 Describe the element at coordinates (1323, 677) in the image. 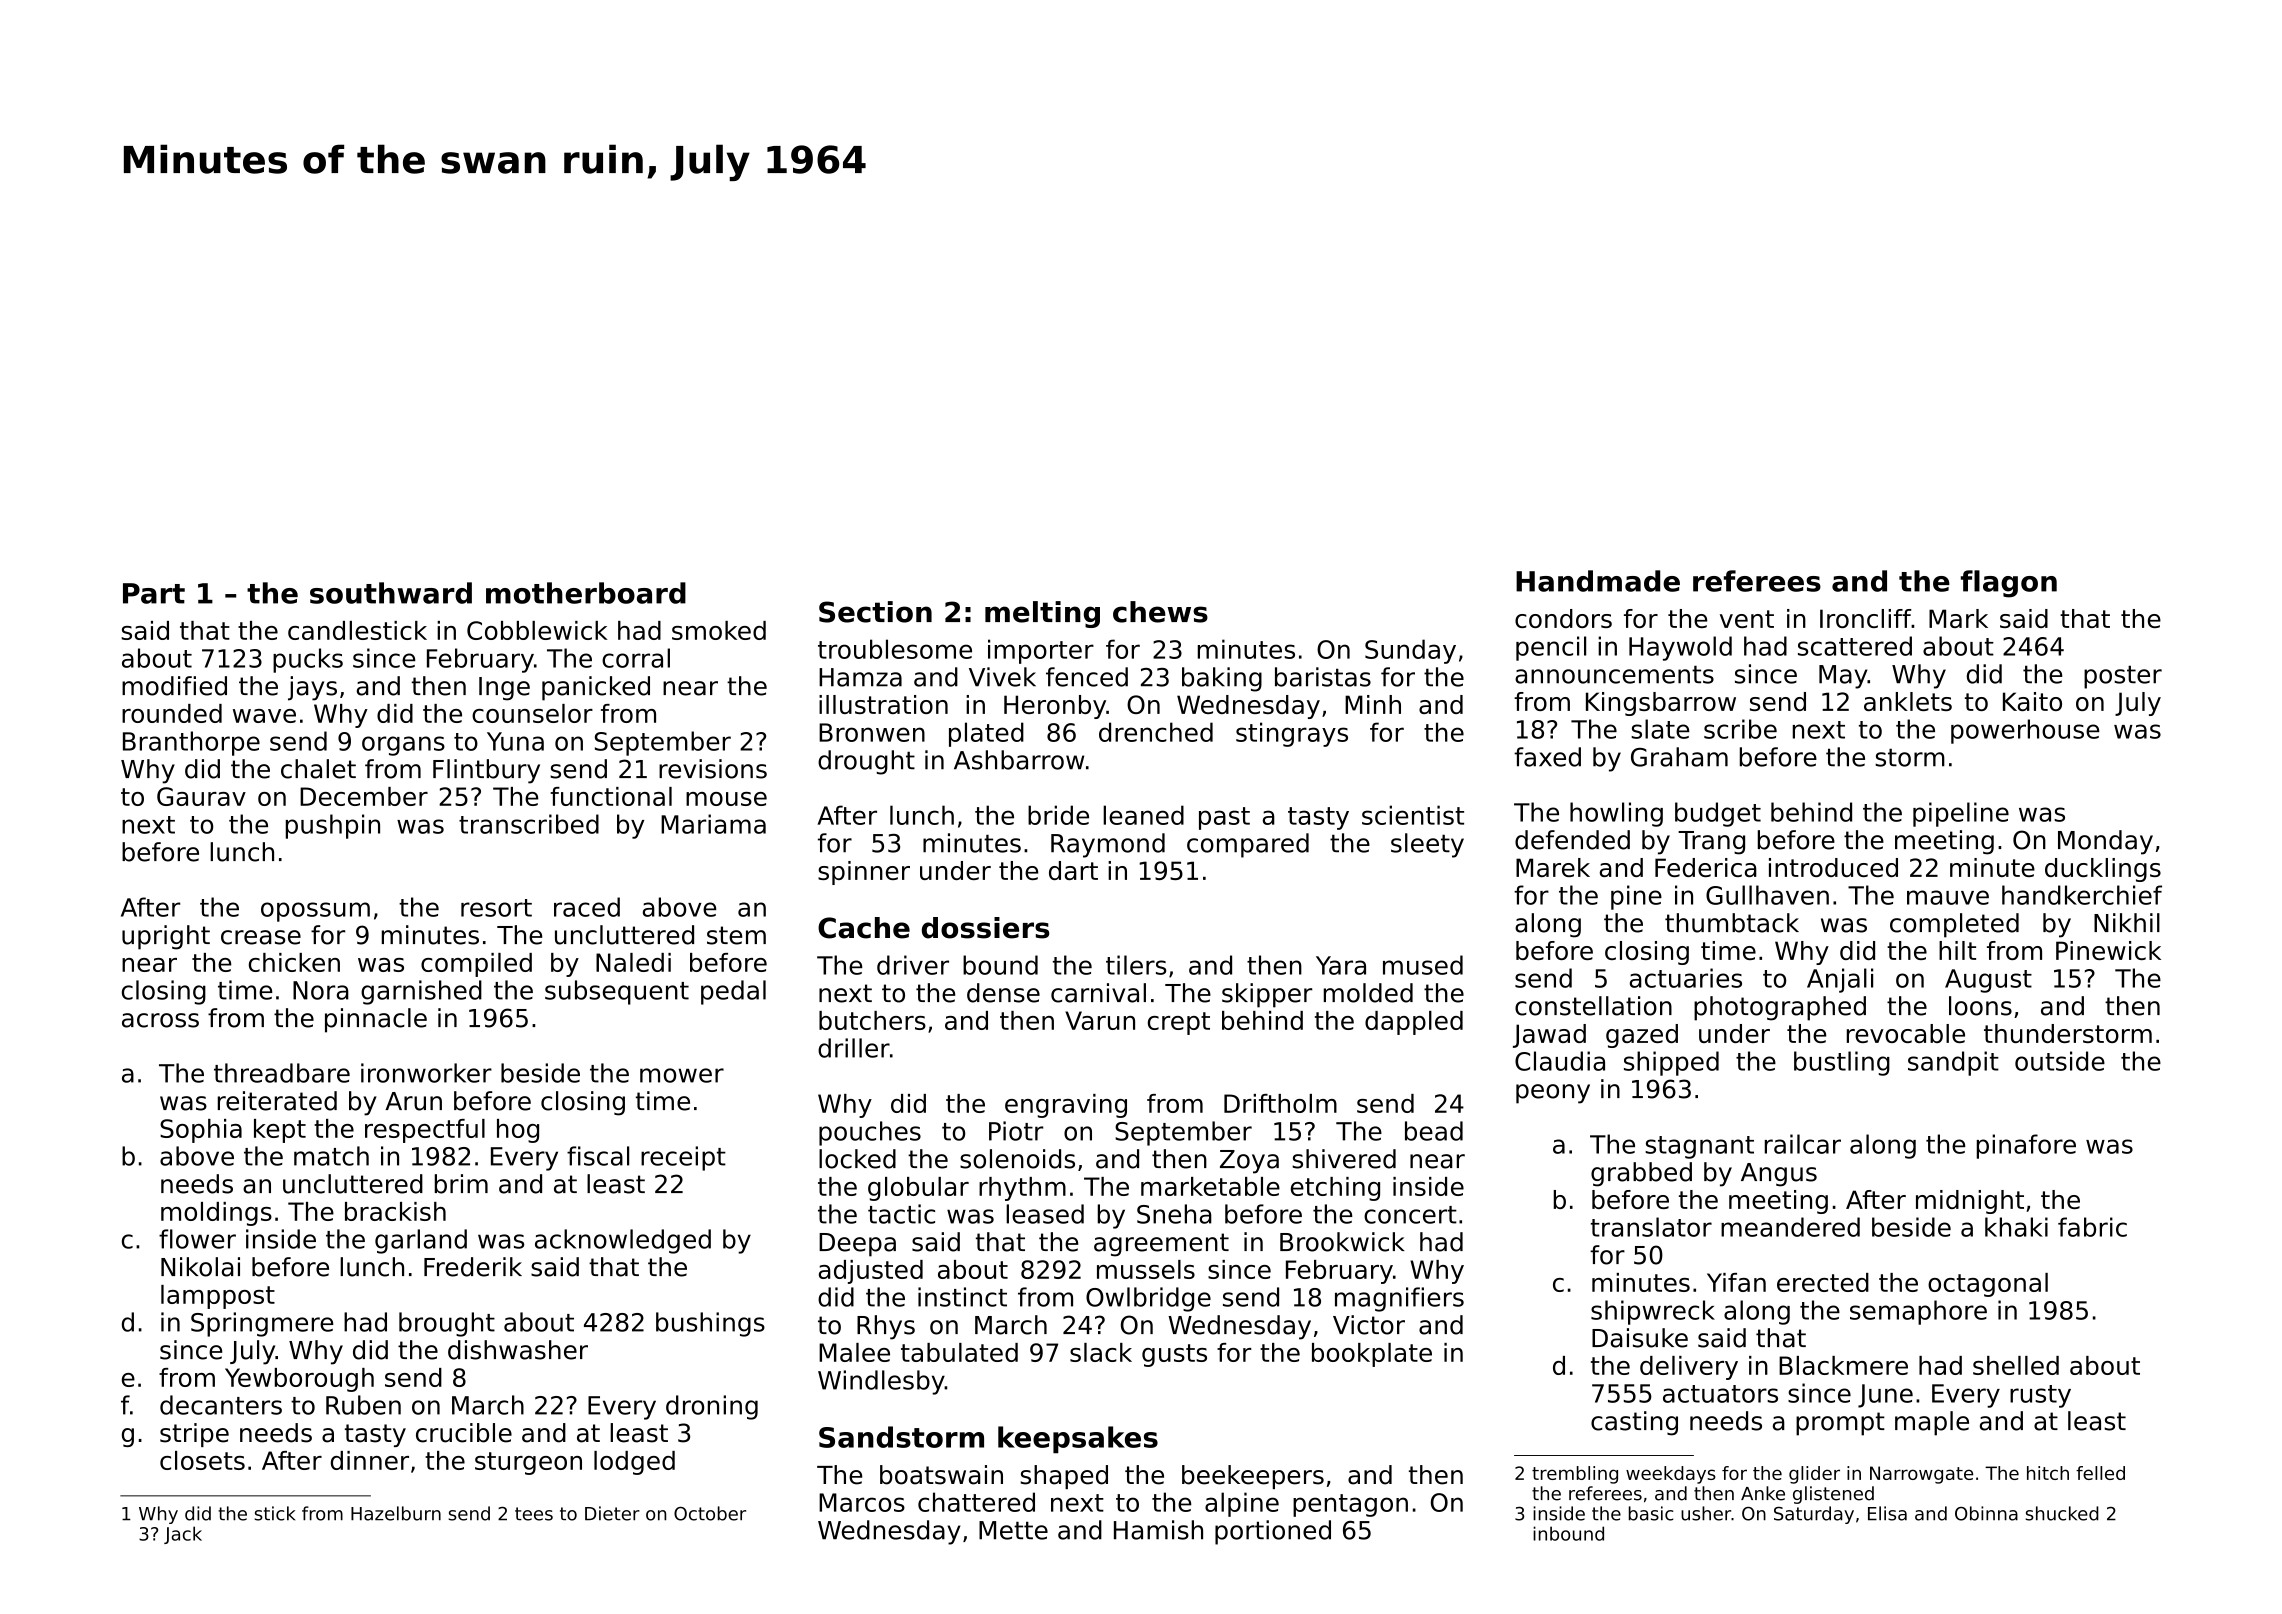

I see `baristas` at that location.
